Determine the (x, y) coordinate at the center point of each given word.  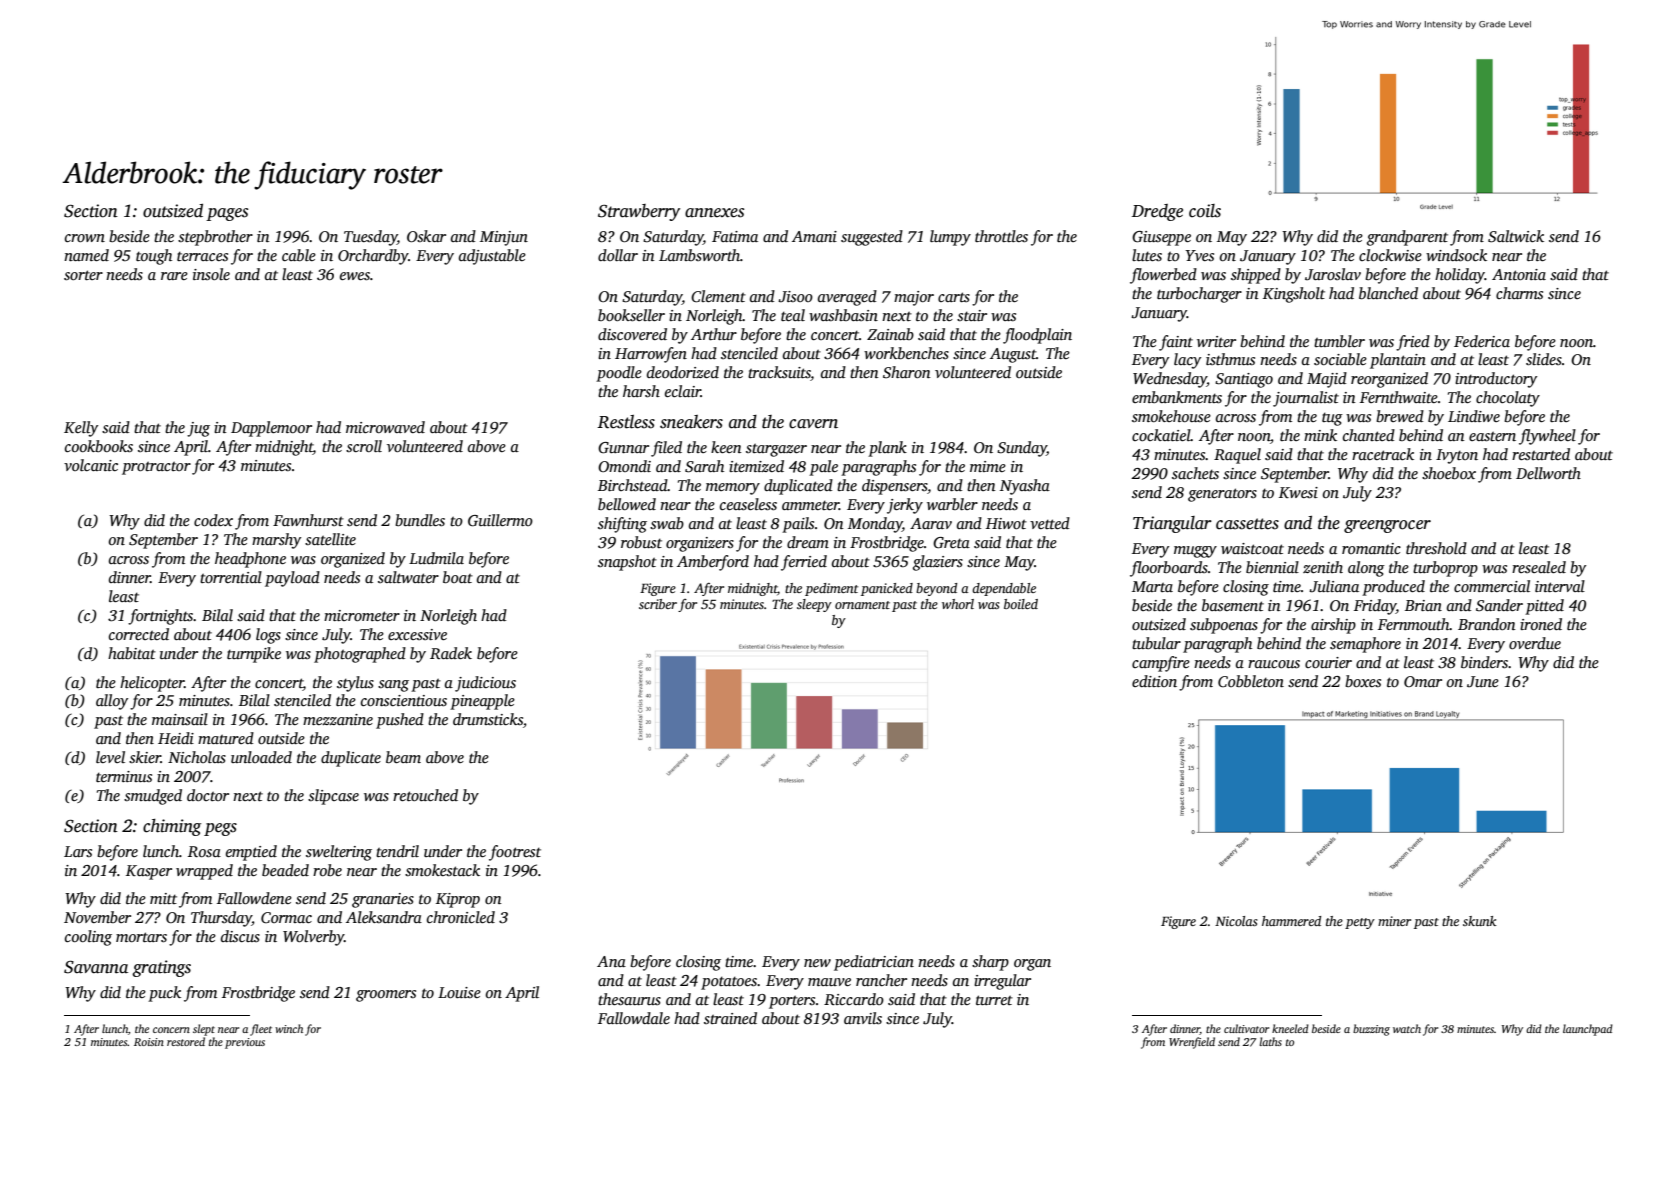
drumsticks (488, 719)
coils (1205, 211)
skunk (1480, 921)
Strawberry (639, 212)
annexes (714, 213)
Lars (78, 851)
